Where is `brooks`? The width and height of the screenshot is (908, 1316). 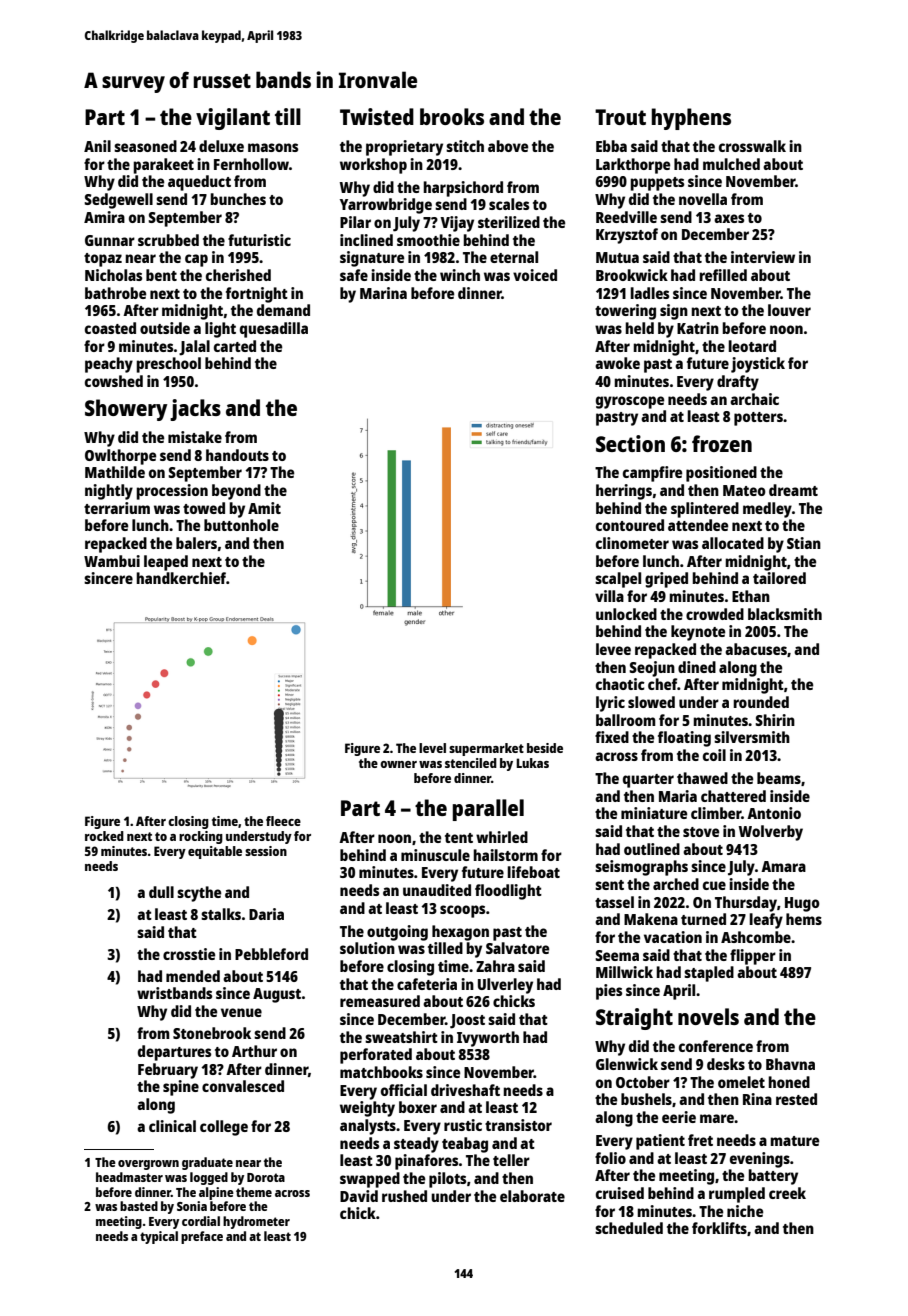
brooks is located at coordinates (452, 116).
